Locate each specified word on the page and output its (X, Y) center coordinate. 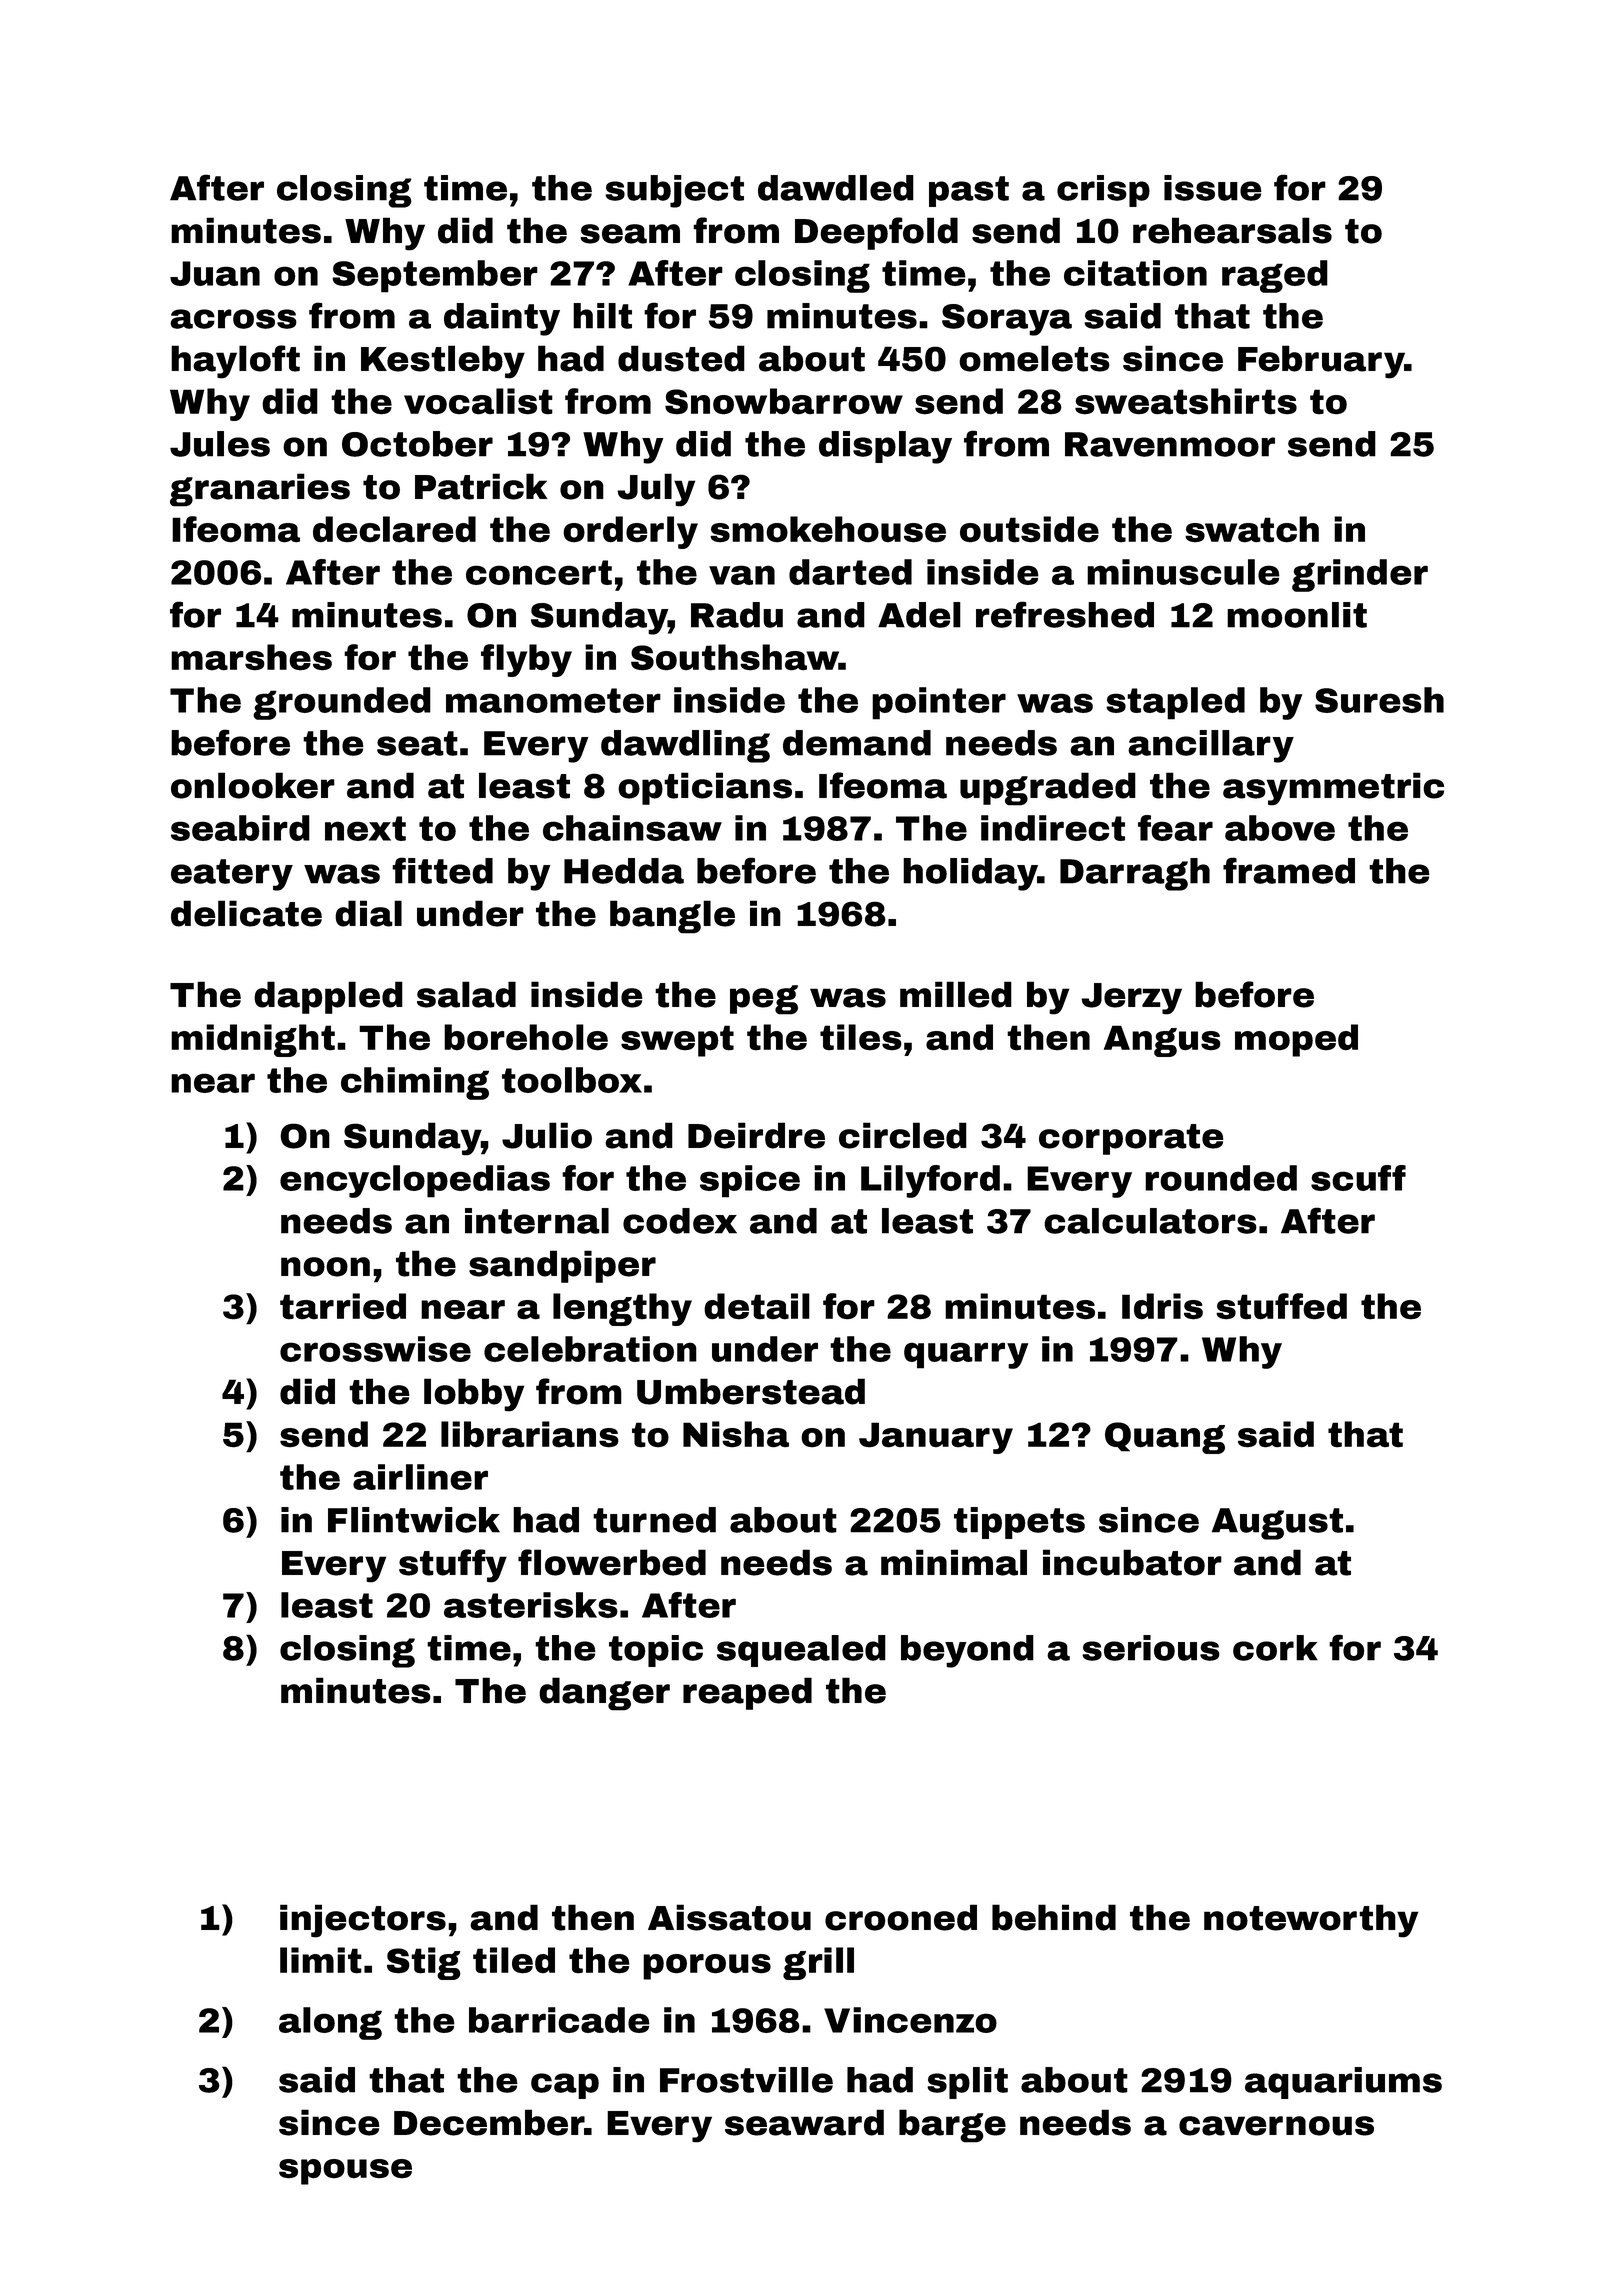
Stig (424, 1963)
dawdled (836, 188)
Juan (215, 273)
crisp (1103, 191)
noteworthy (1311, 1921)
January (936, 1438)
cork (1275, 1648)
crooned (901, 1917)
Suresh (1379, 700)
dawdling (685, 746)
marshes (251, 657)
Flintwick (414, 1520)
